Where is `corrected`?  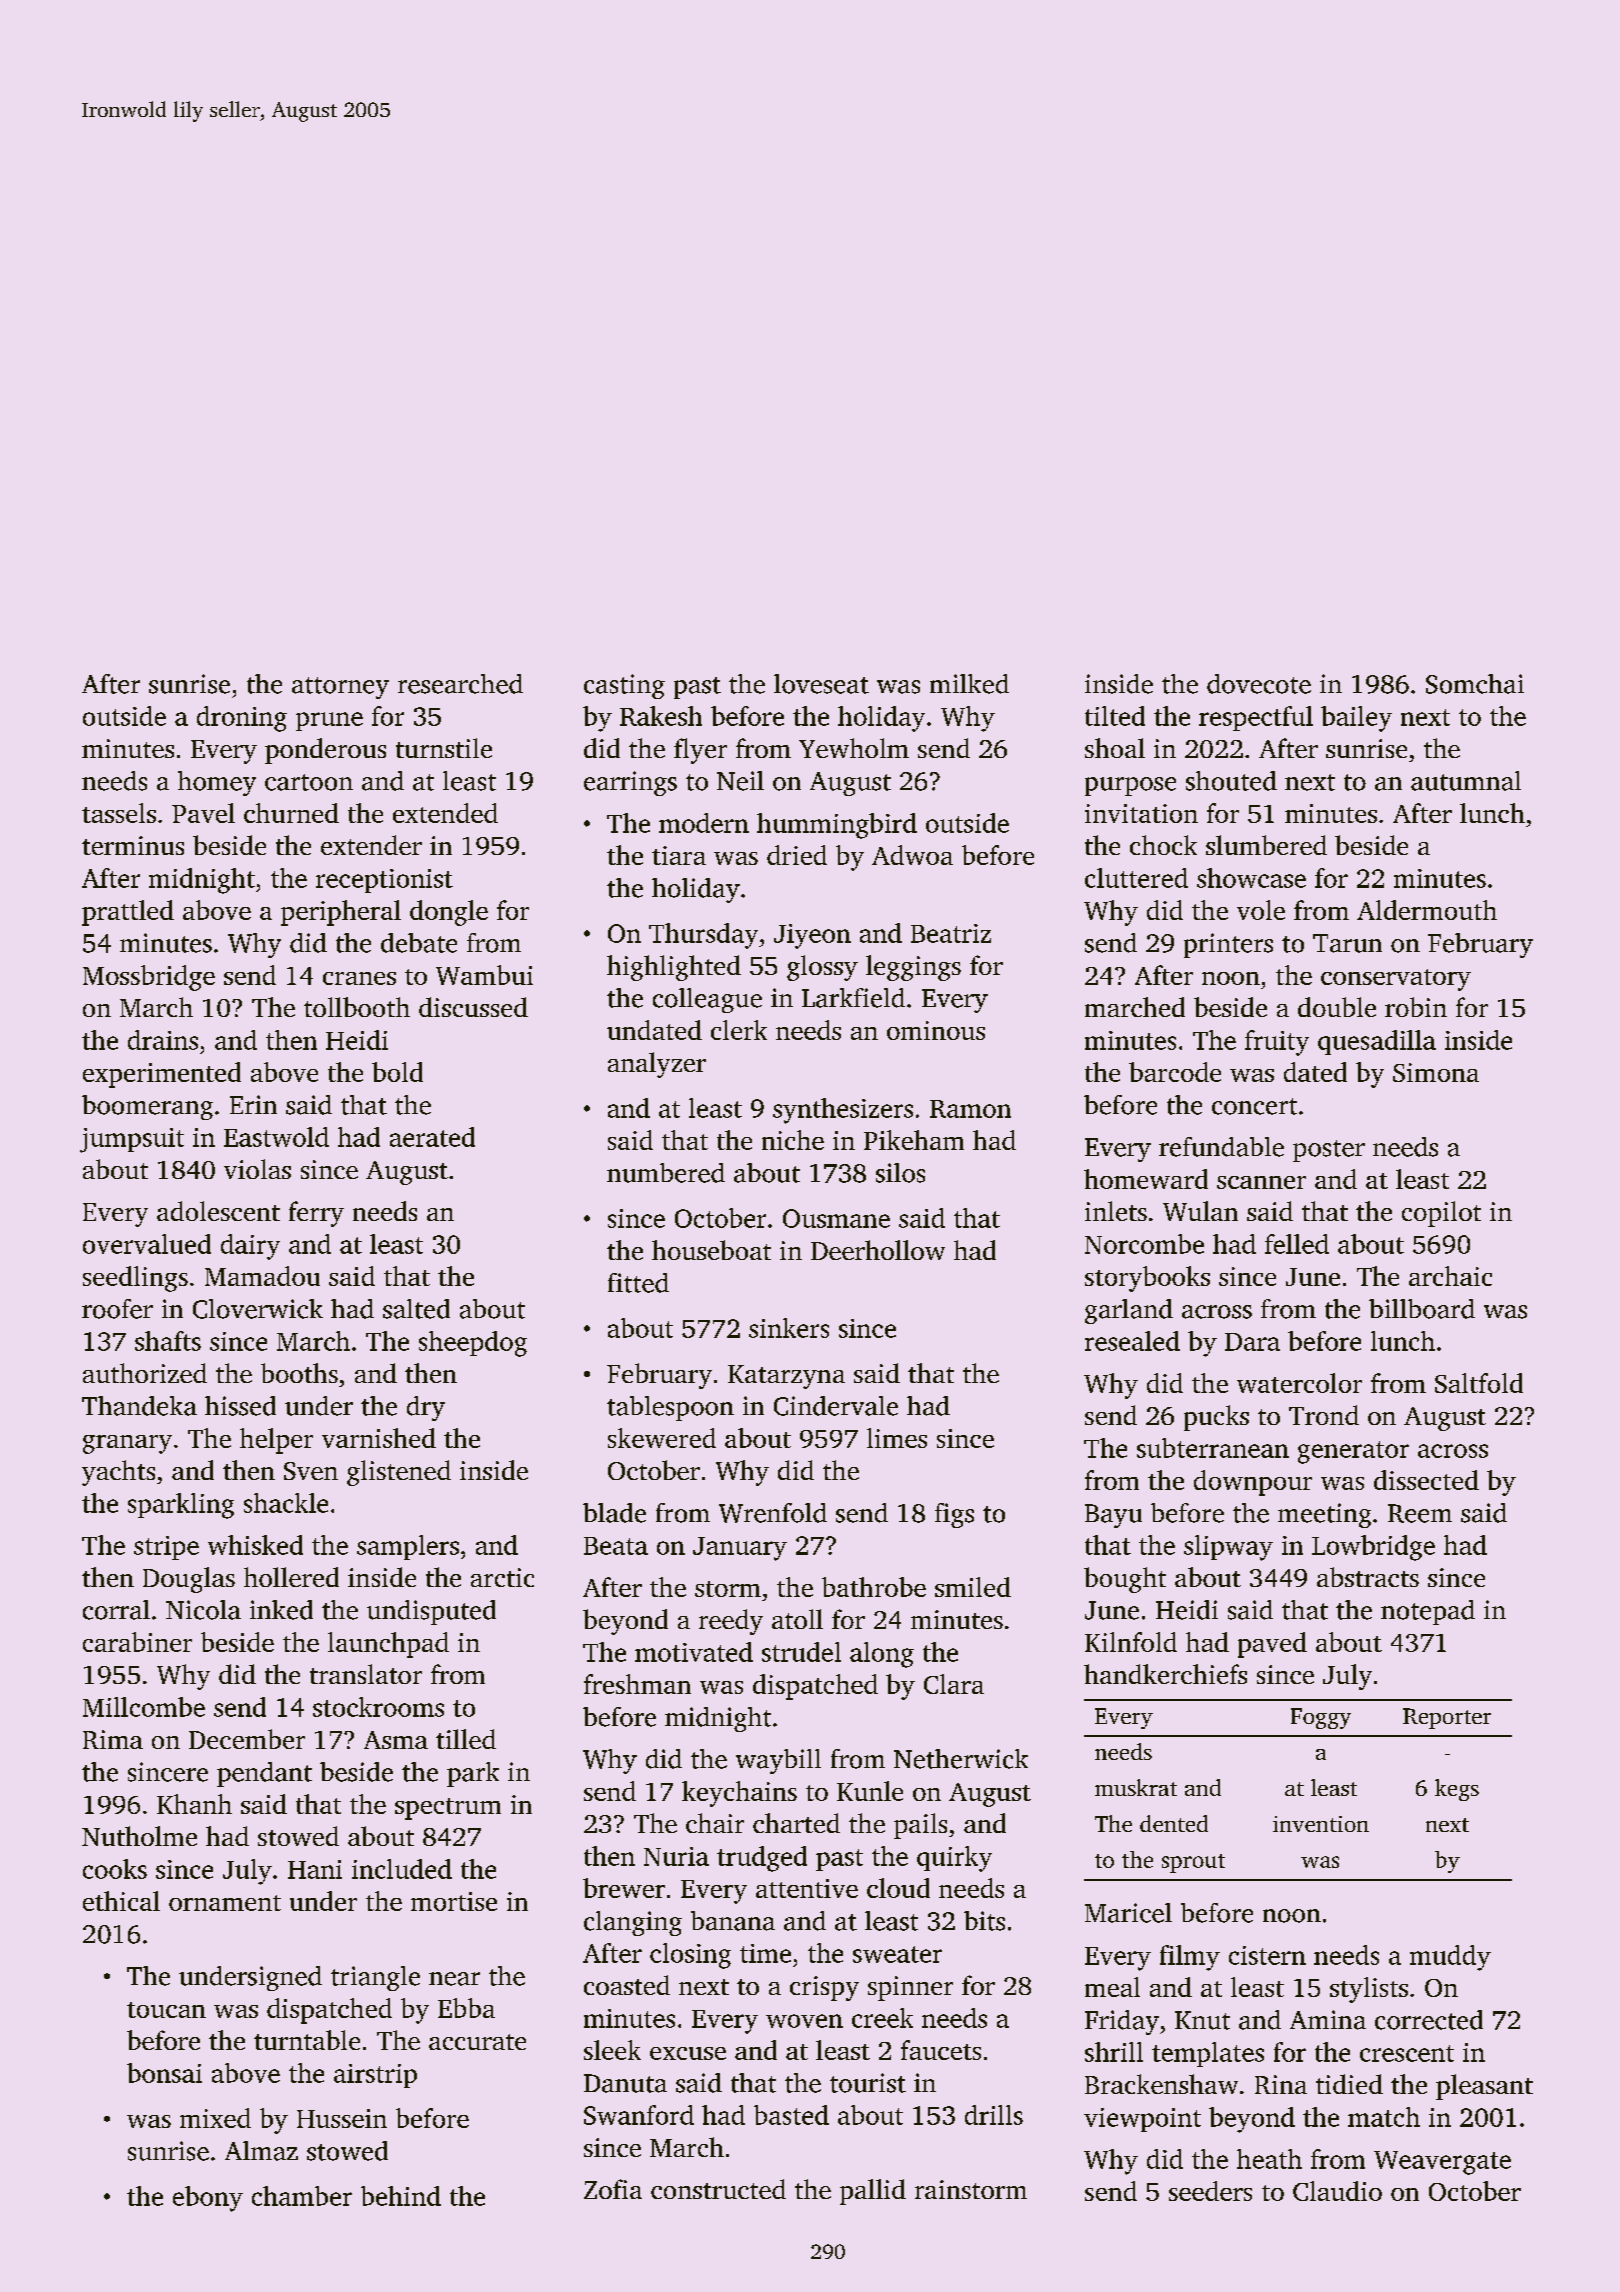 corrected is located at coordinates (1429, 2020).
